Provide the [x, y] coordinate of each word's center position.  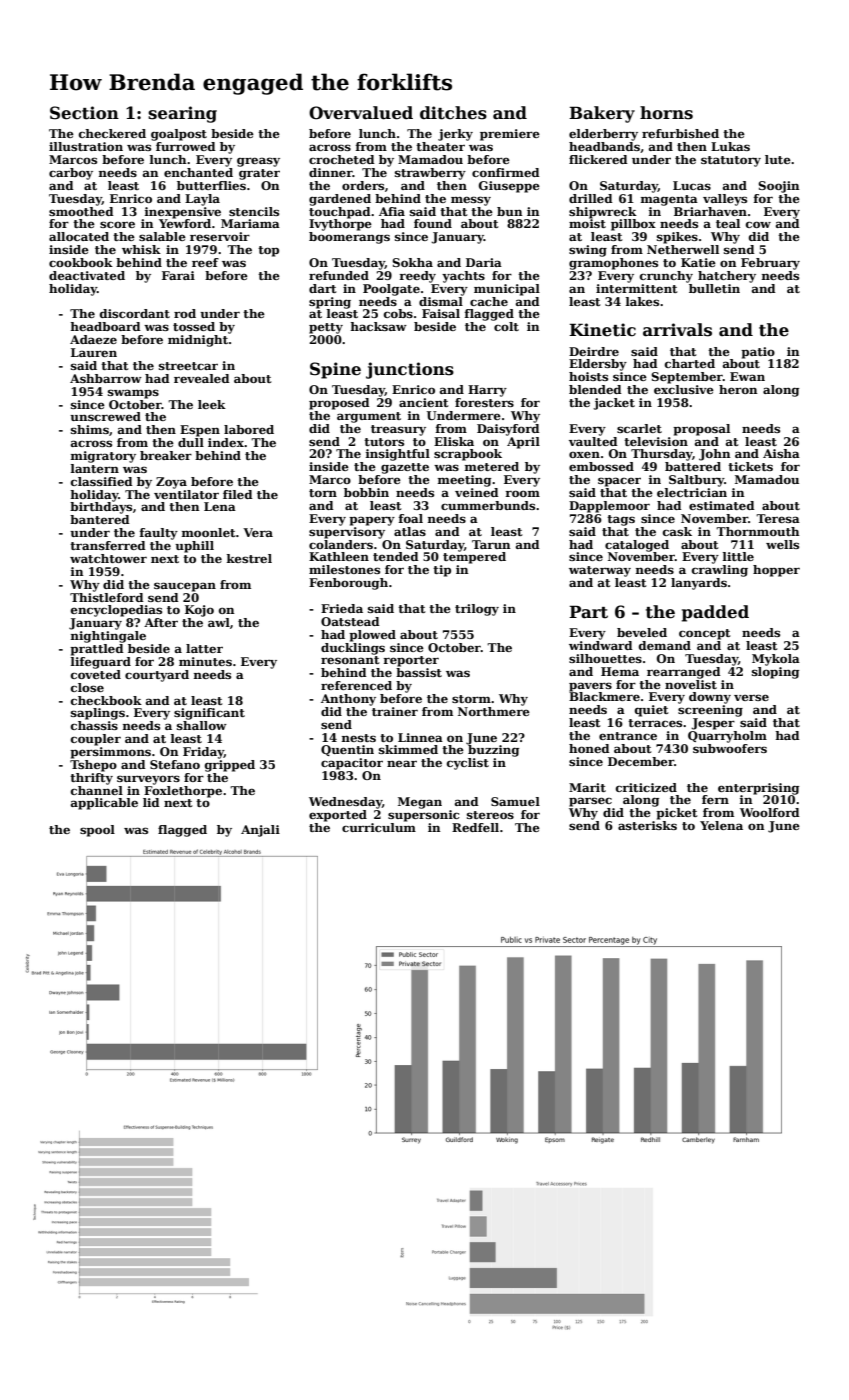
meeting [464, 481]
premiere [510, 135]
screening [710, 711]
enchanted [198, 172]
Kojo [199, 611]
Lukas [730, 146]
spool [97, 831]
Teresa [778, 518]
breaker [166, 455]
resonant [350, 660]
